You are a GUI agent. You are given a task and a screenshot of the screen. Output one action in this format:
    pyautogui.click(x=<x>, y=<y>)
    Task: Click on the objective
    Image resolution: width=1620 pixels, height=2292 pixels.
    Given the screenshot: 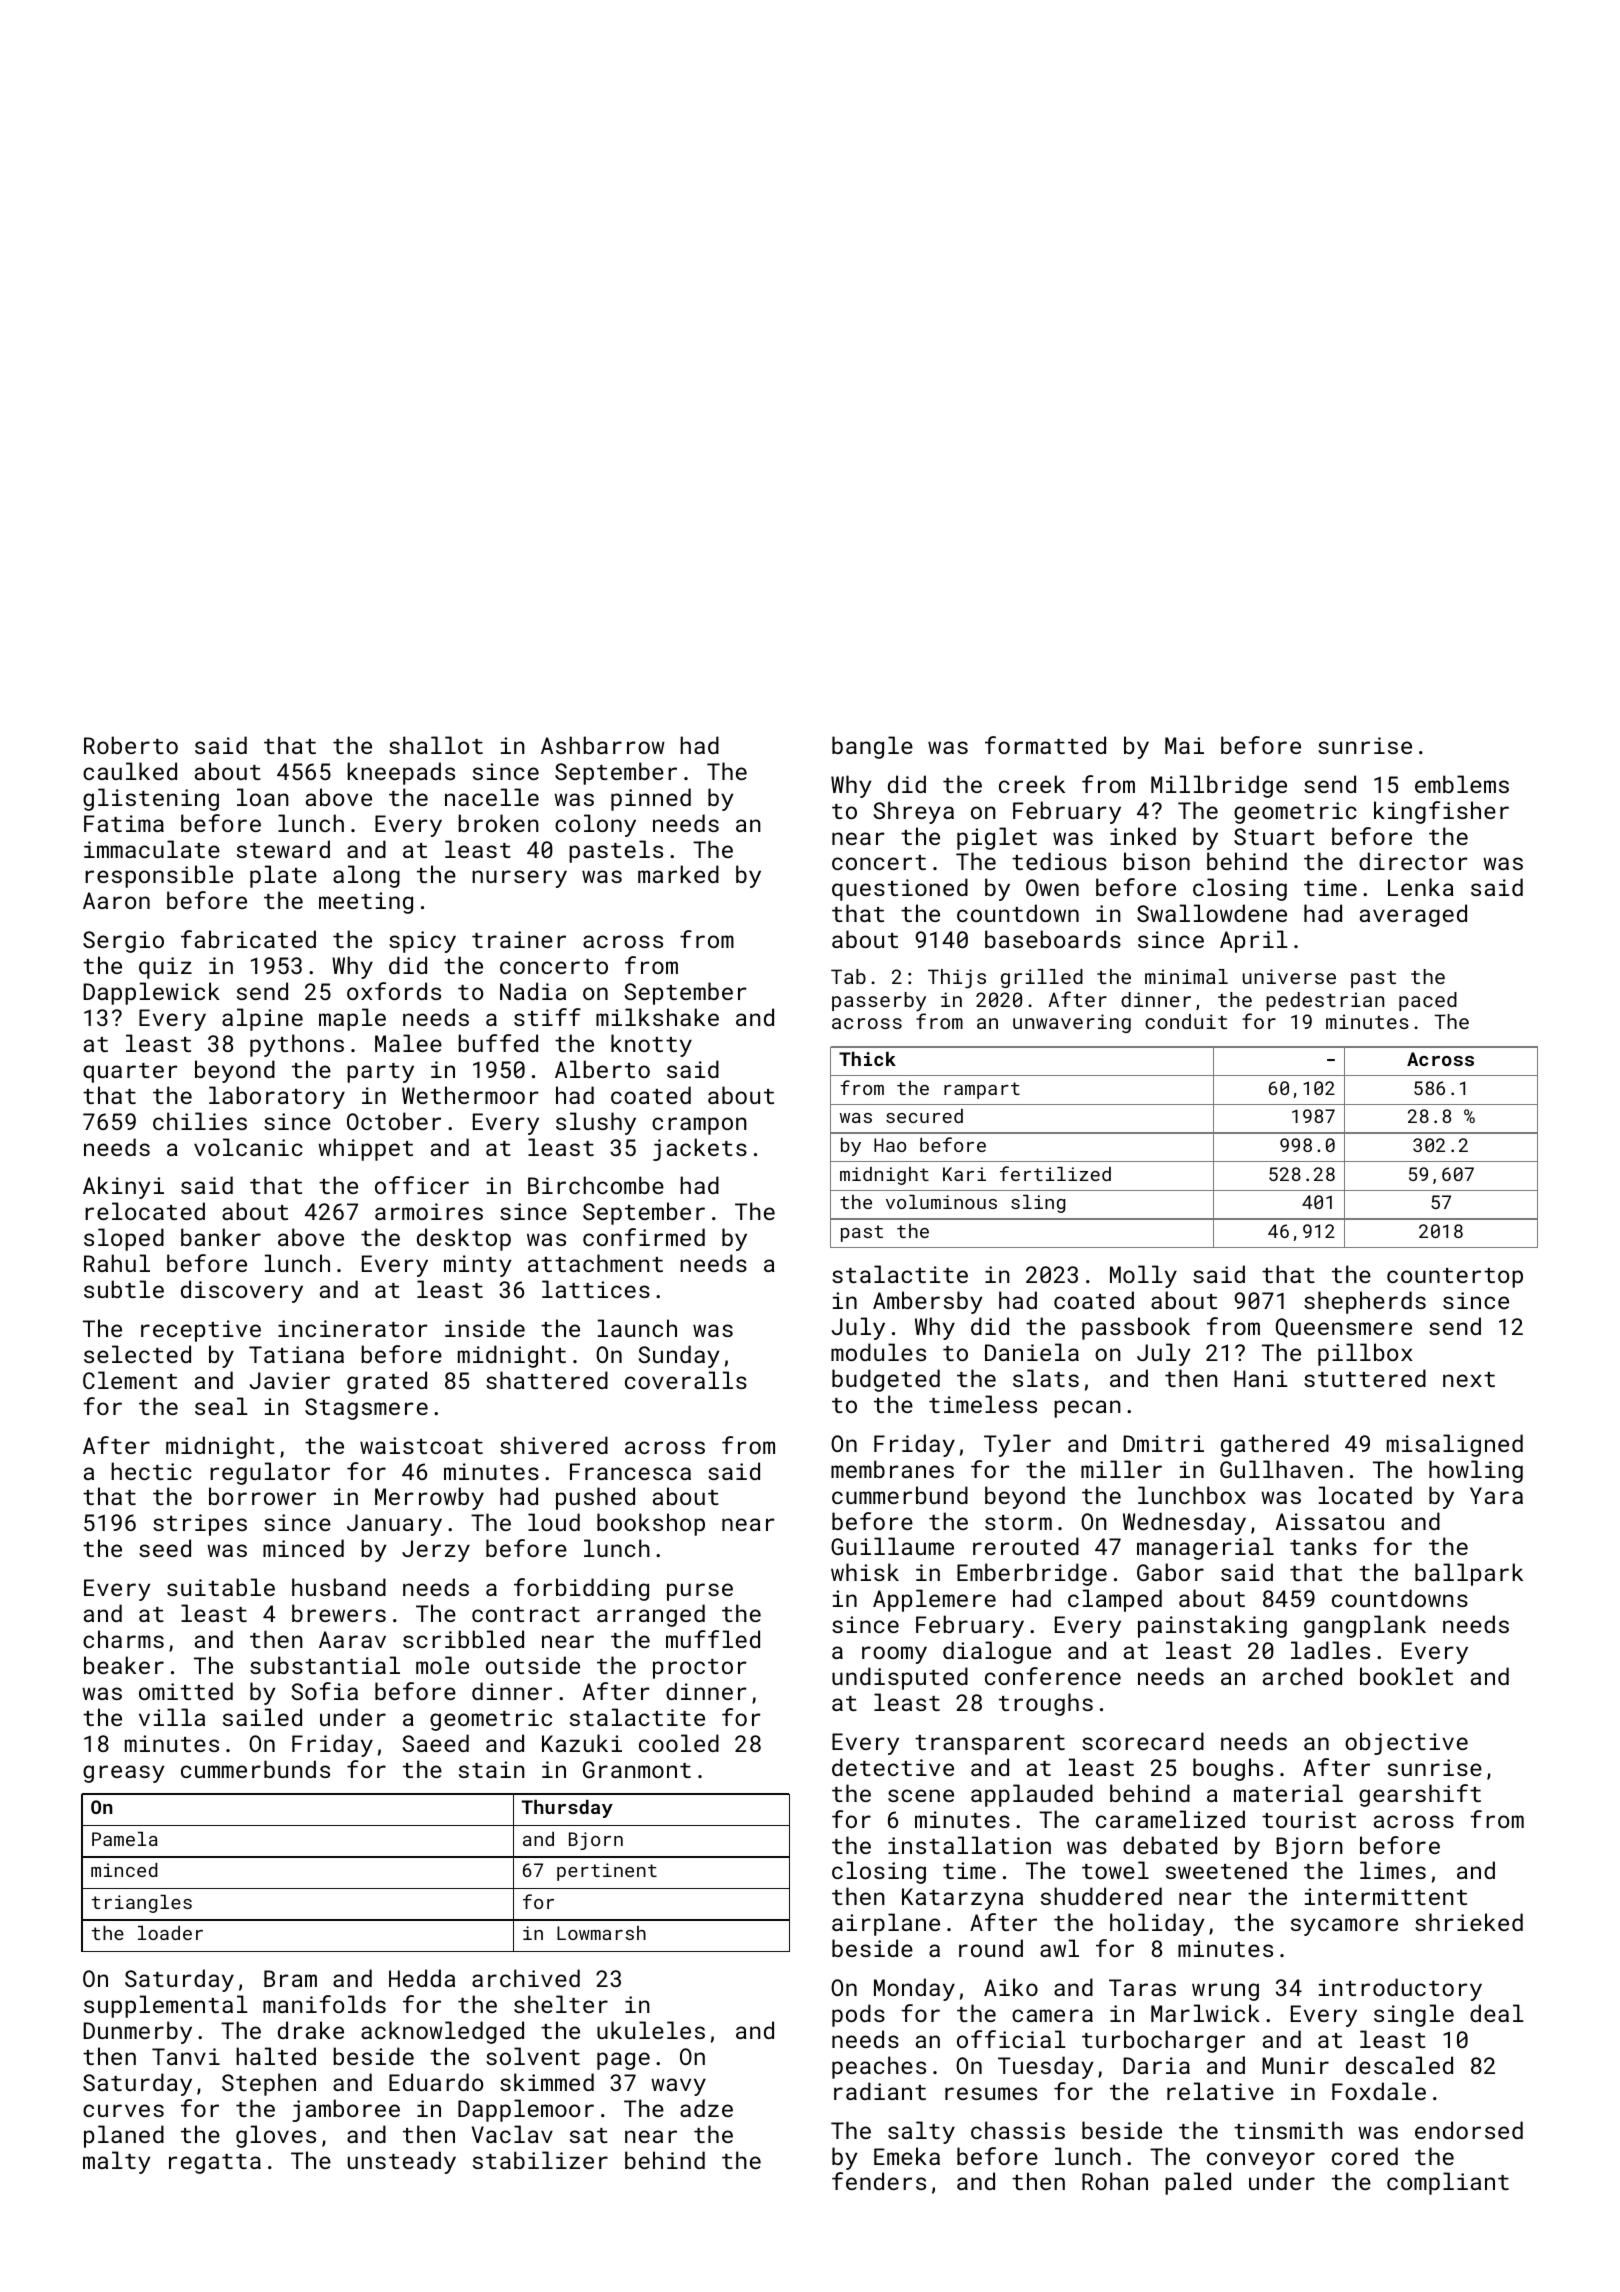 What is the action you would take?
    pyautogui.click(x=1406, y=1743)
